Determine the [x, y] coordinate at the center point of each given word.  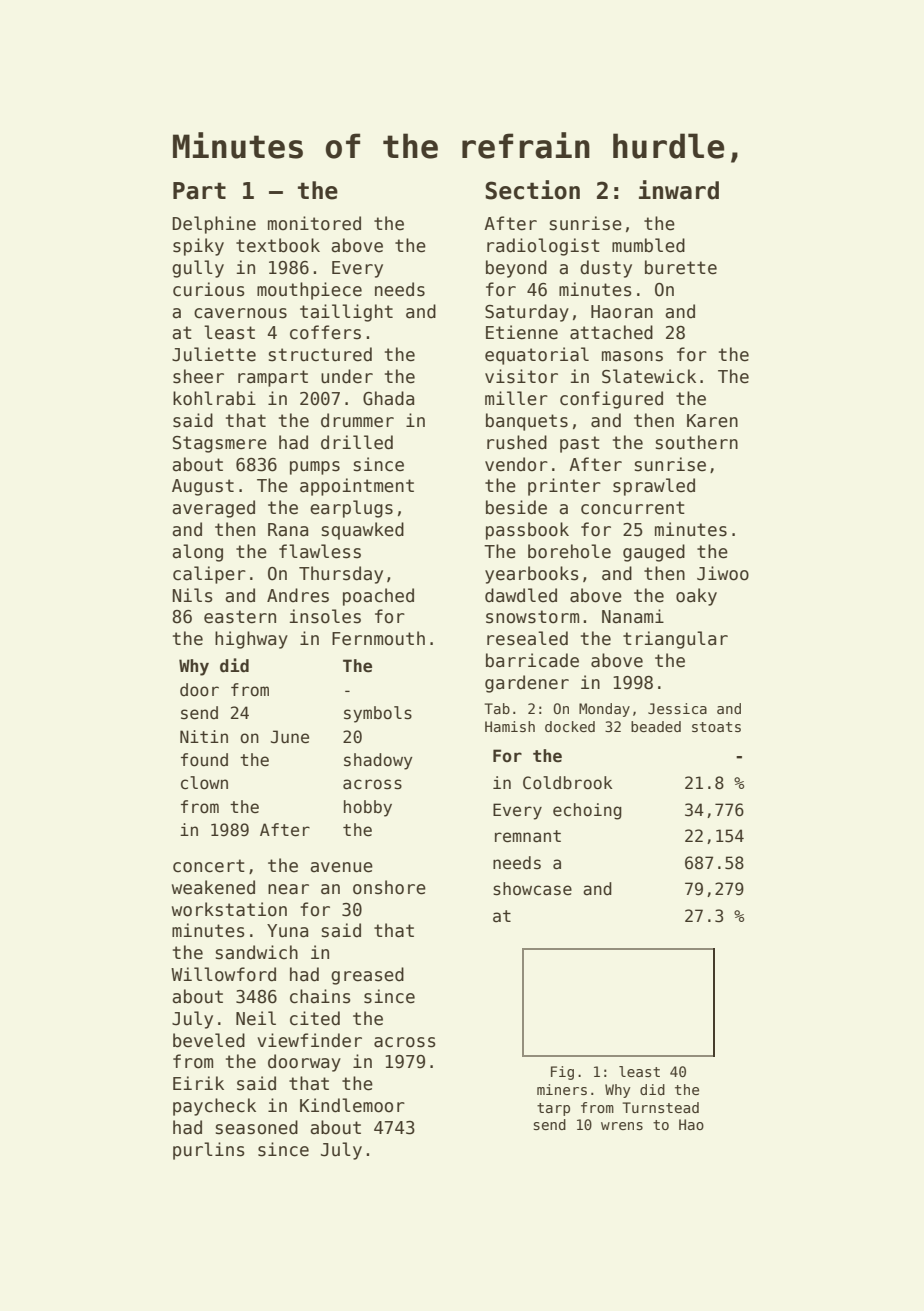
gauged [654, 553]
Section [532, 190]
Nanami [633, 616]
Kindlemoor [352, 1105]
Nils [193, 595]
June [290, 737]
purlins [209, 1151]
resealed [527, 638]
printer [564, 487]
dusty [606, 269]
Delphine [214, 225]
